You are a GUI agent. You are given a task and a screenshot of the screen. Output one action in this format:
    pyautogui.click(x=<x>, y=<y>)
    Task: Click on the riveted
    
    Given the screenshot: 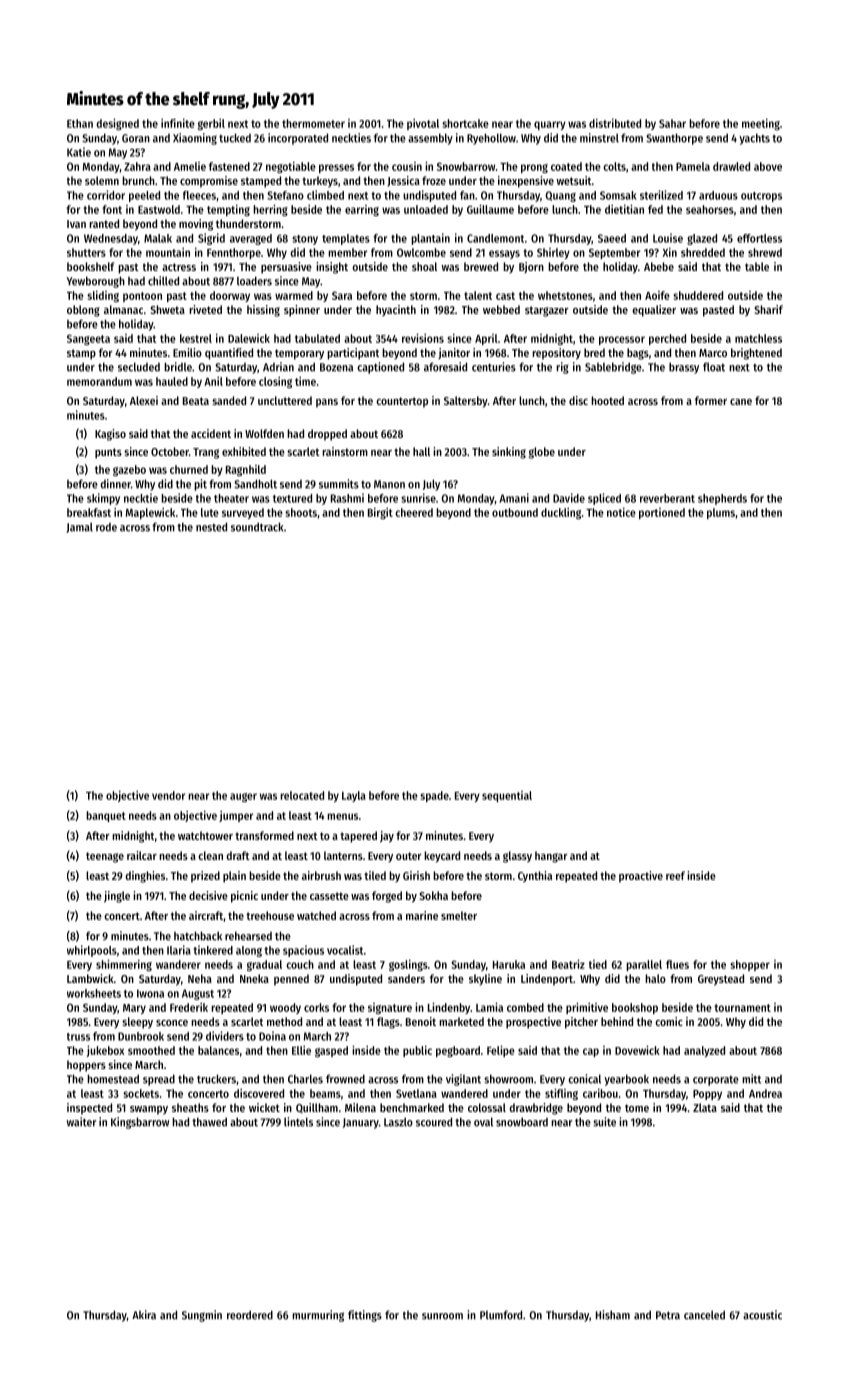 What is the action you would take?
    pyautogui.click(x=205, y=309)
